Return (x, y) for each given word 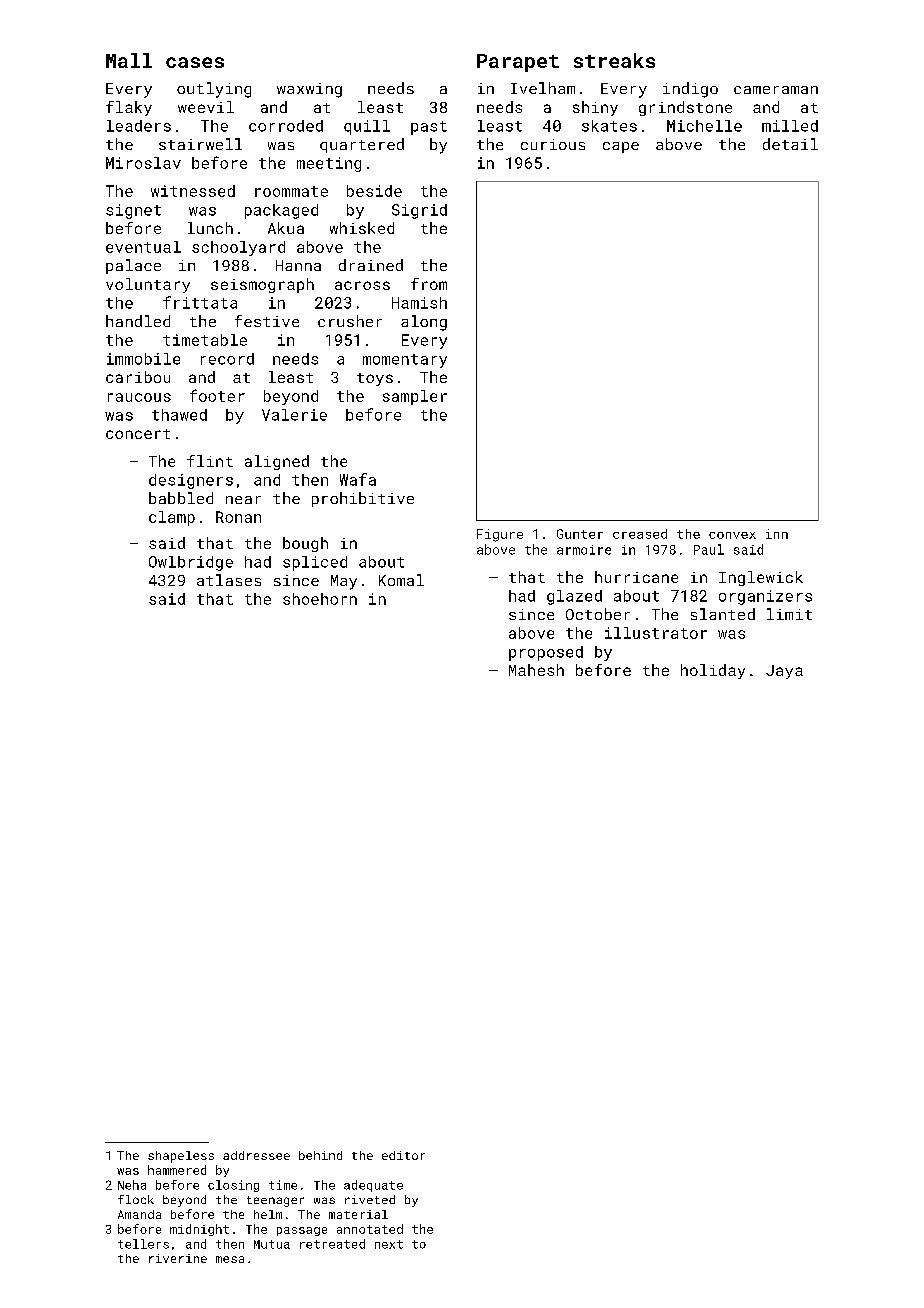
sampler (415, 397)
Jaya (784, 672)
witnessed (193, 191)
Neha (132, 1185)
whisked (362, 228)
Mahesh (536, 670)
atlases (229, 580)
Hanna (298, 265)
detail (790, 144)
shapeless (181, 1157)
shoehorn (320, 599)
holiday (713, 671)
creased (640, 534)
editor (403, 1155)
